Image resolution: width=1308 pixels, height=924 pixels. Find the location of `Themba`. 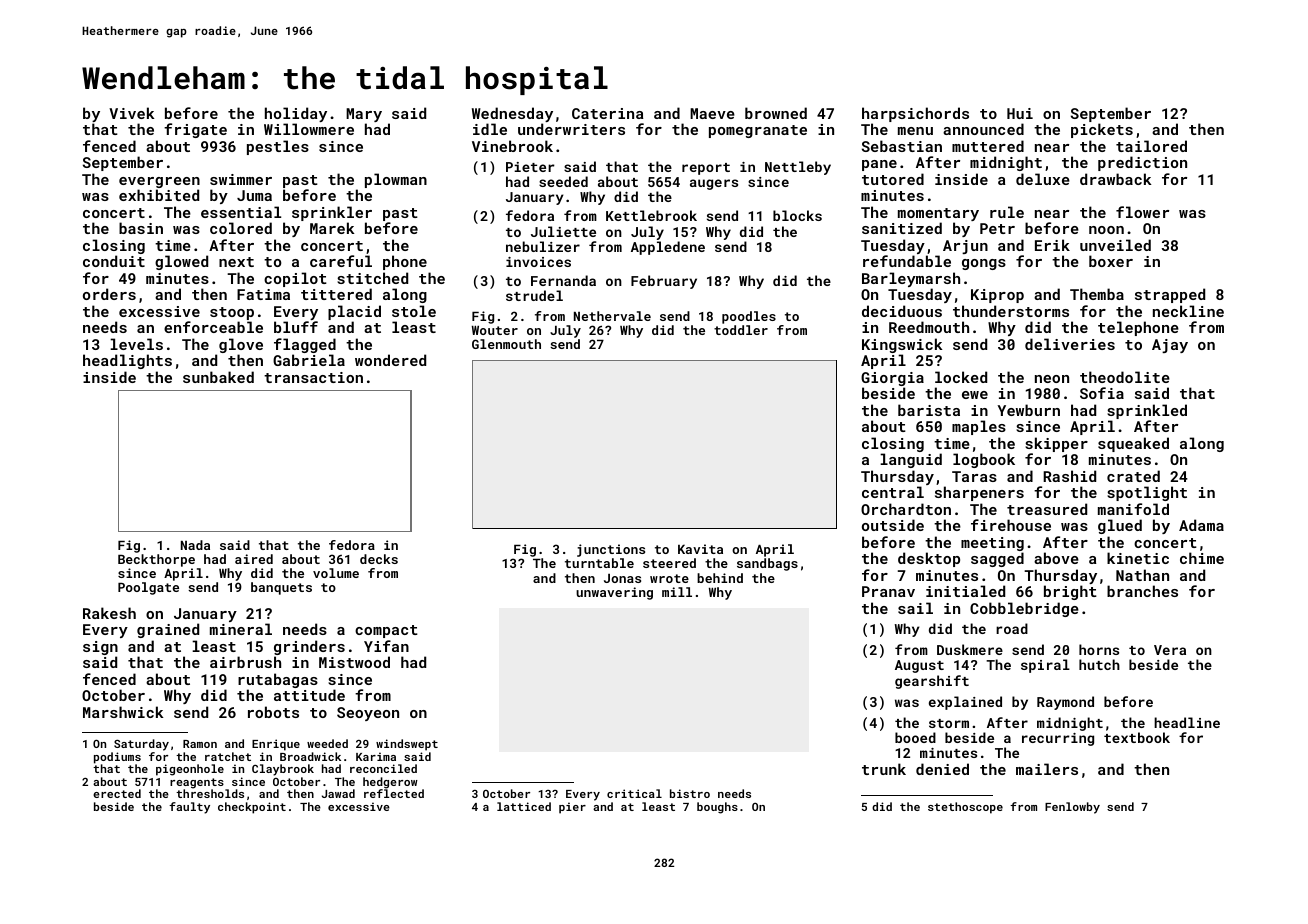

Themba is located at coordinates (1097, 294).
